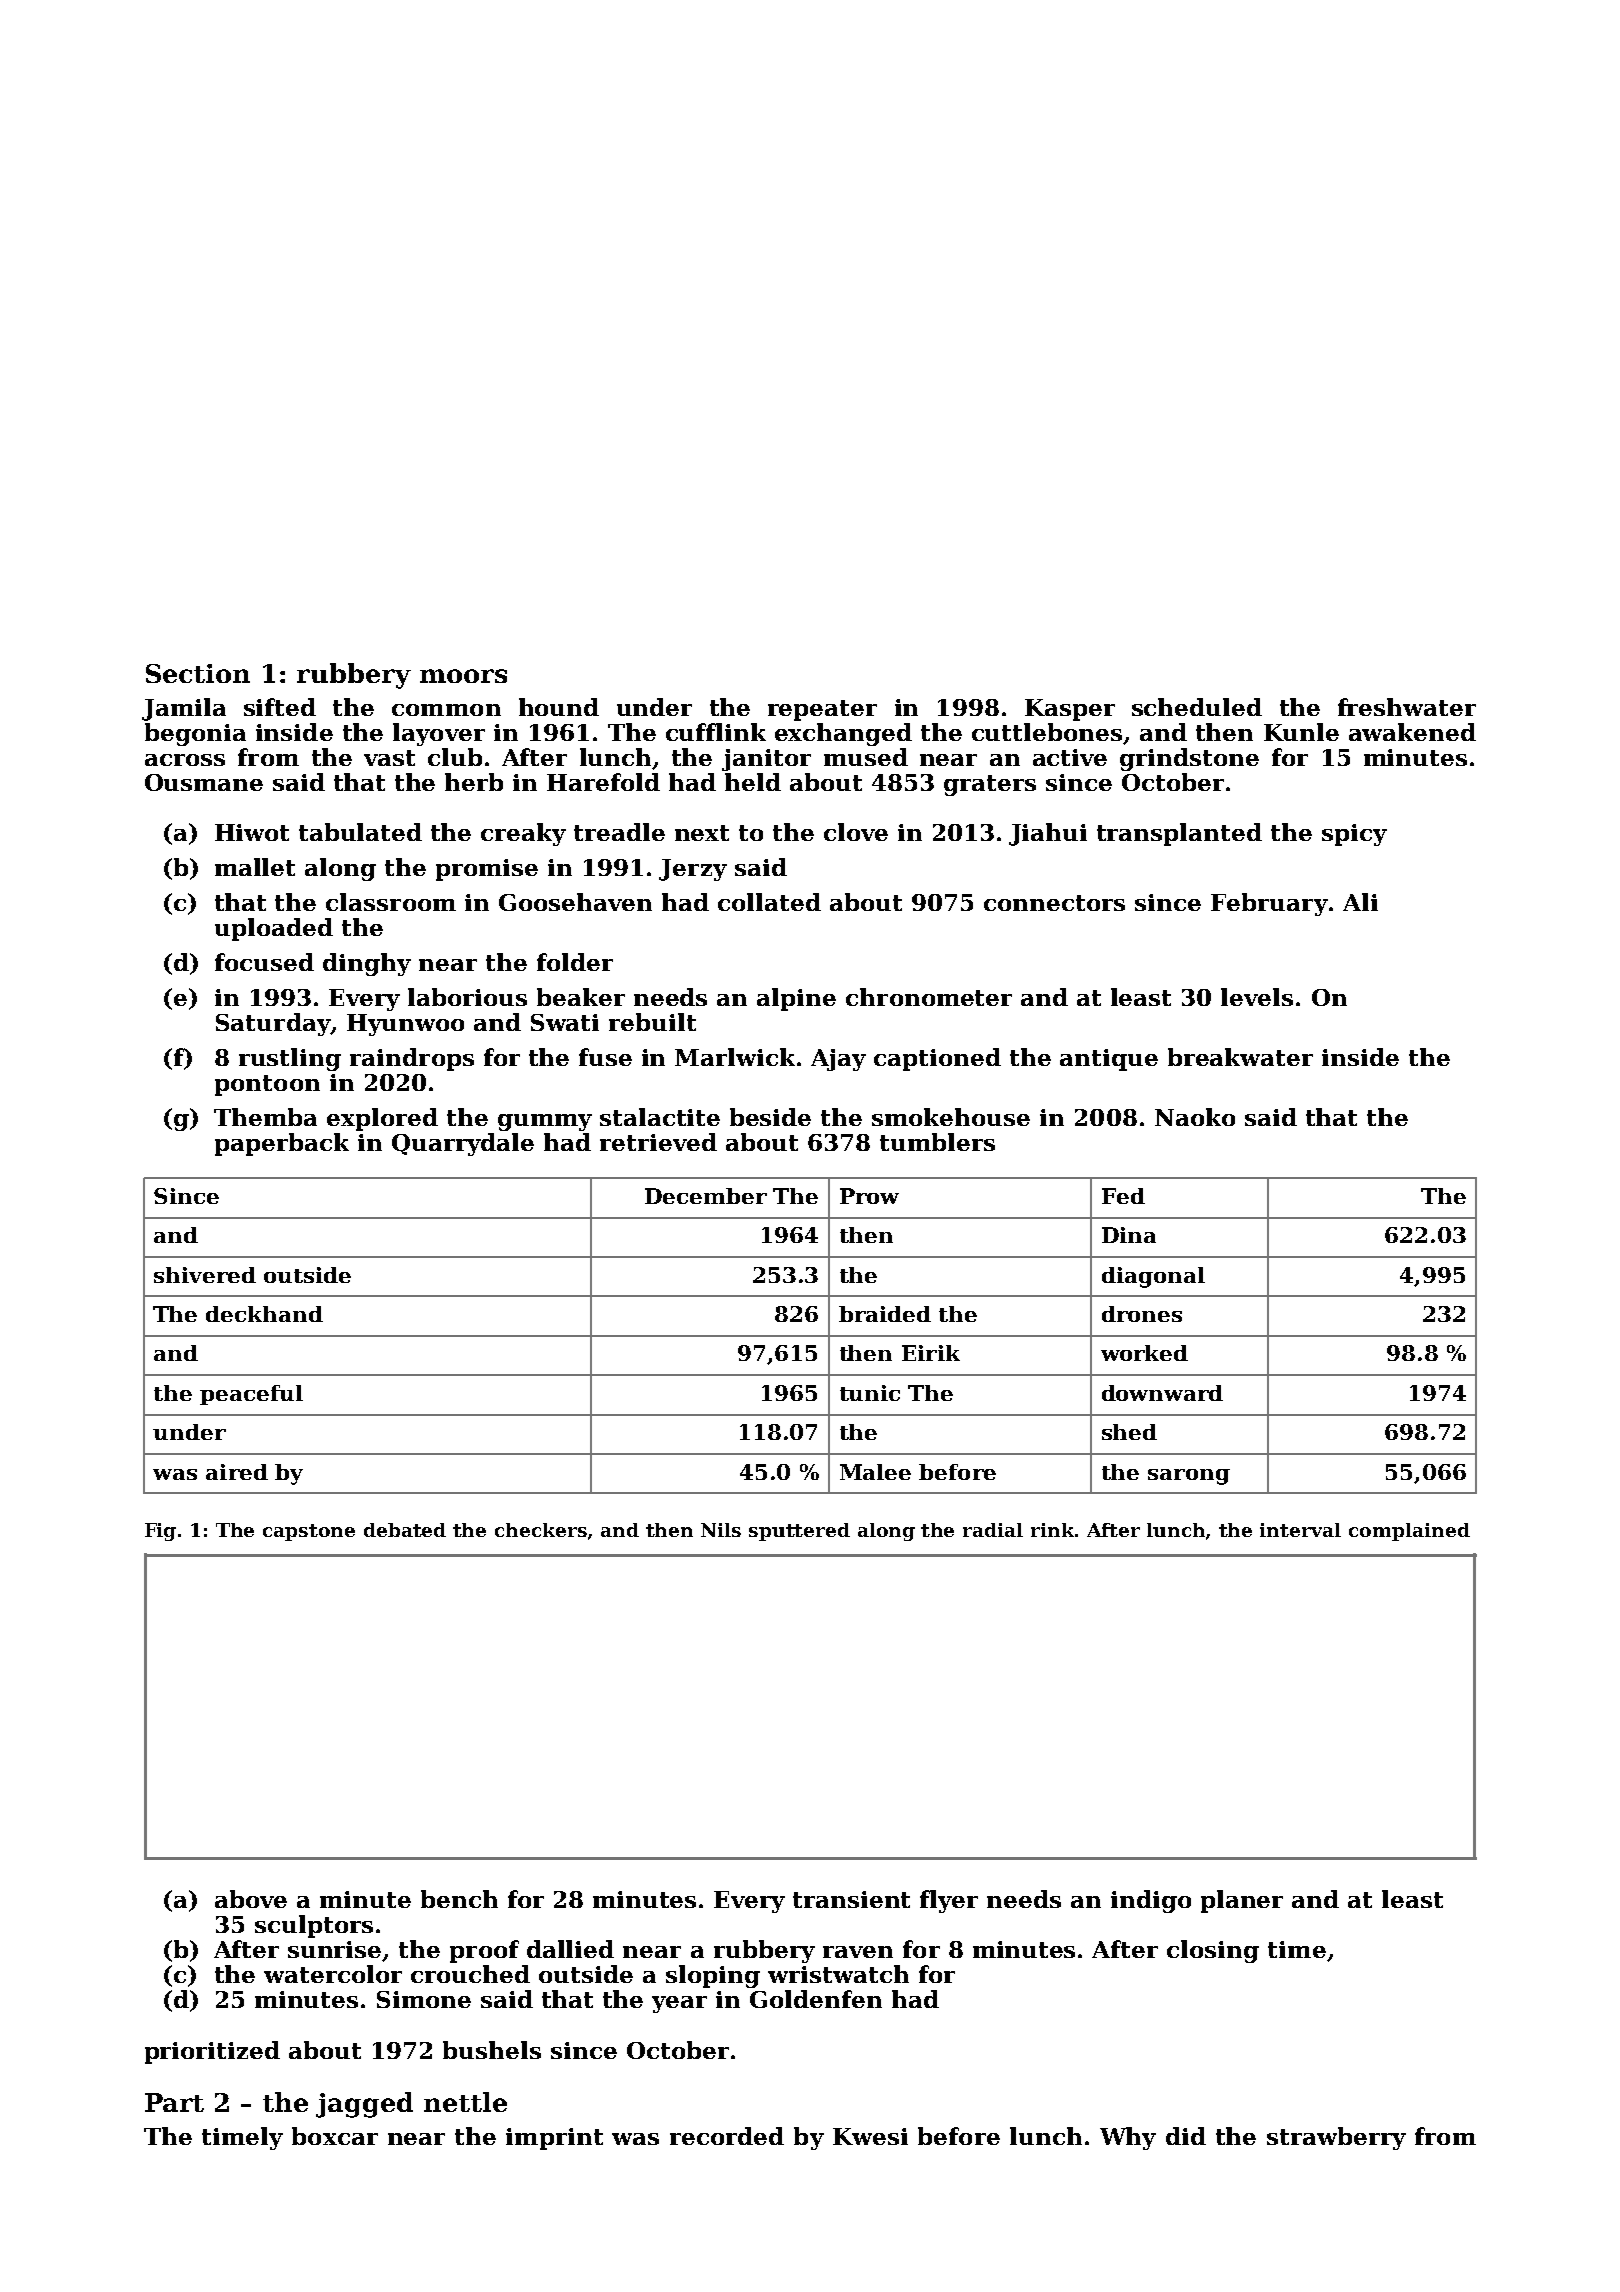  Describe the element at coordinates (465, 2102) in the screenshot. I see `nettle` at that location.
